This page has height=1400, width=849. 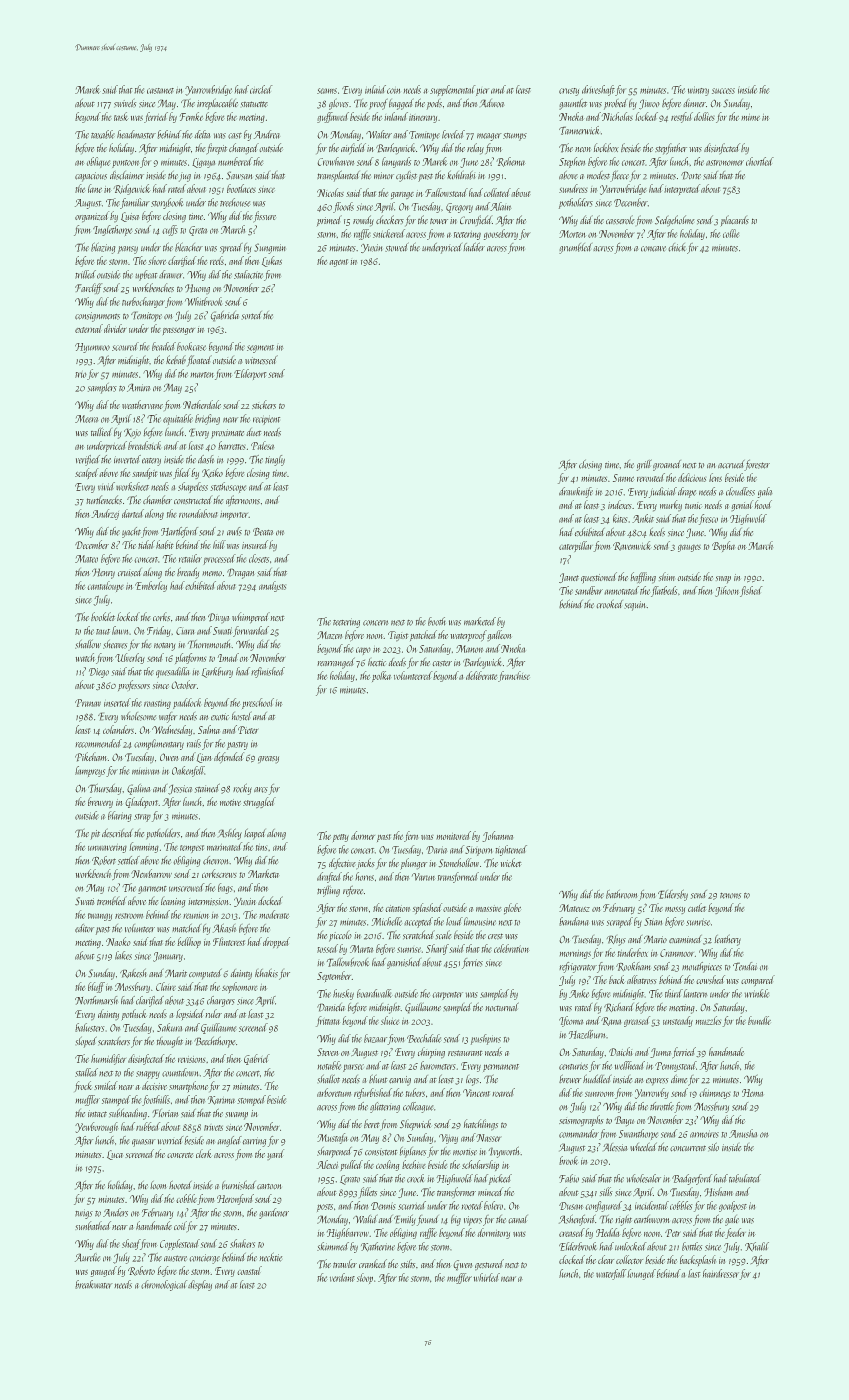 I want to click on Varun, so click(x=424, y=877).
